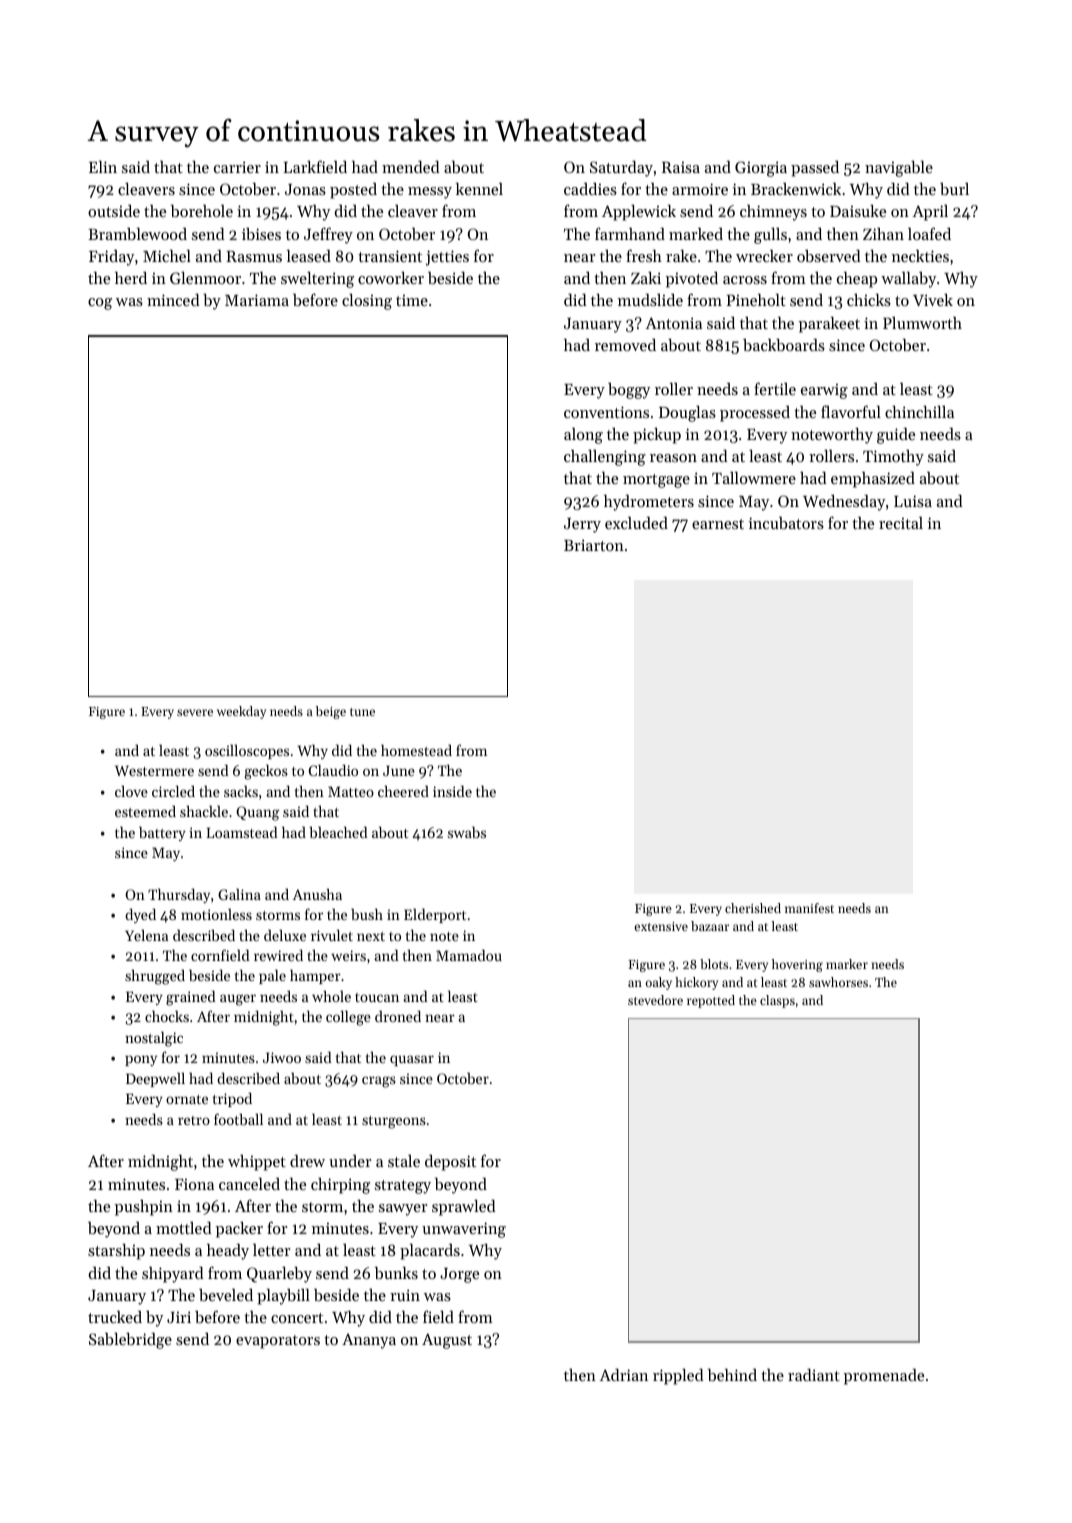 Image resolution: width=1072 pixels, height=1523 pixels. I want to click on Mariama, so click(257, 300).
